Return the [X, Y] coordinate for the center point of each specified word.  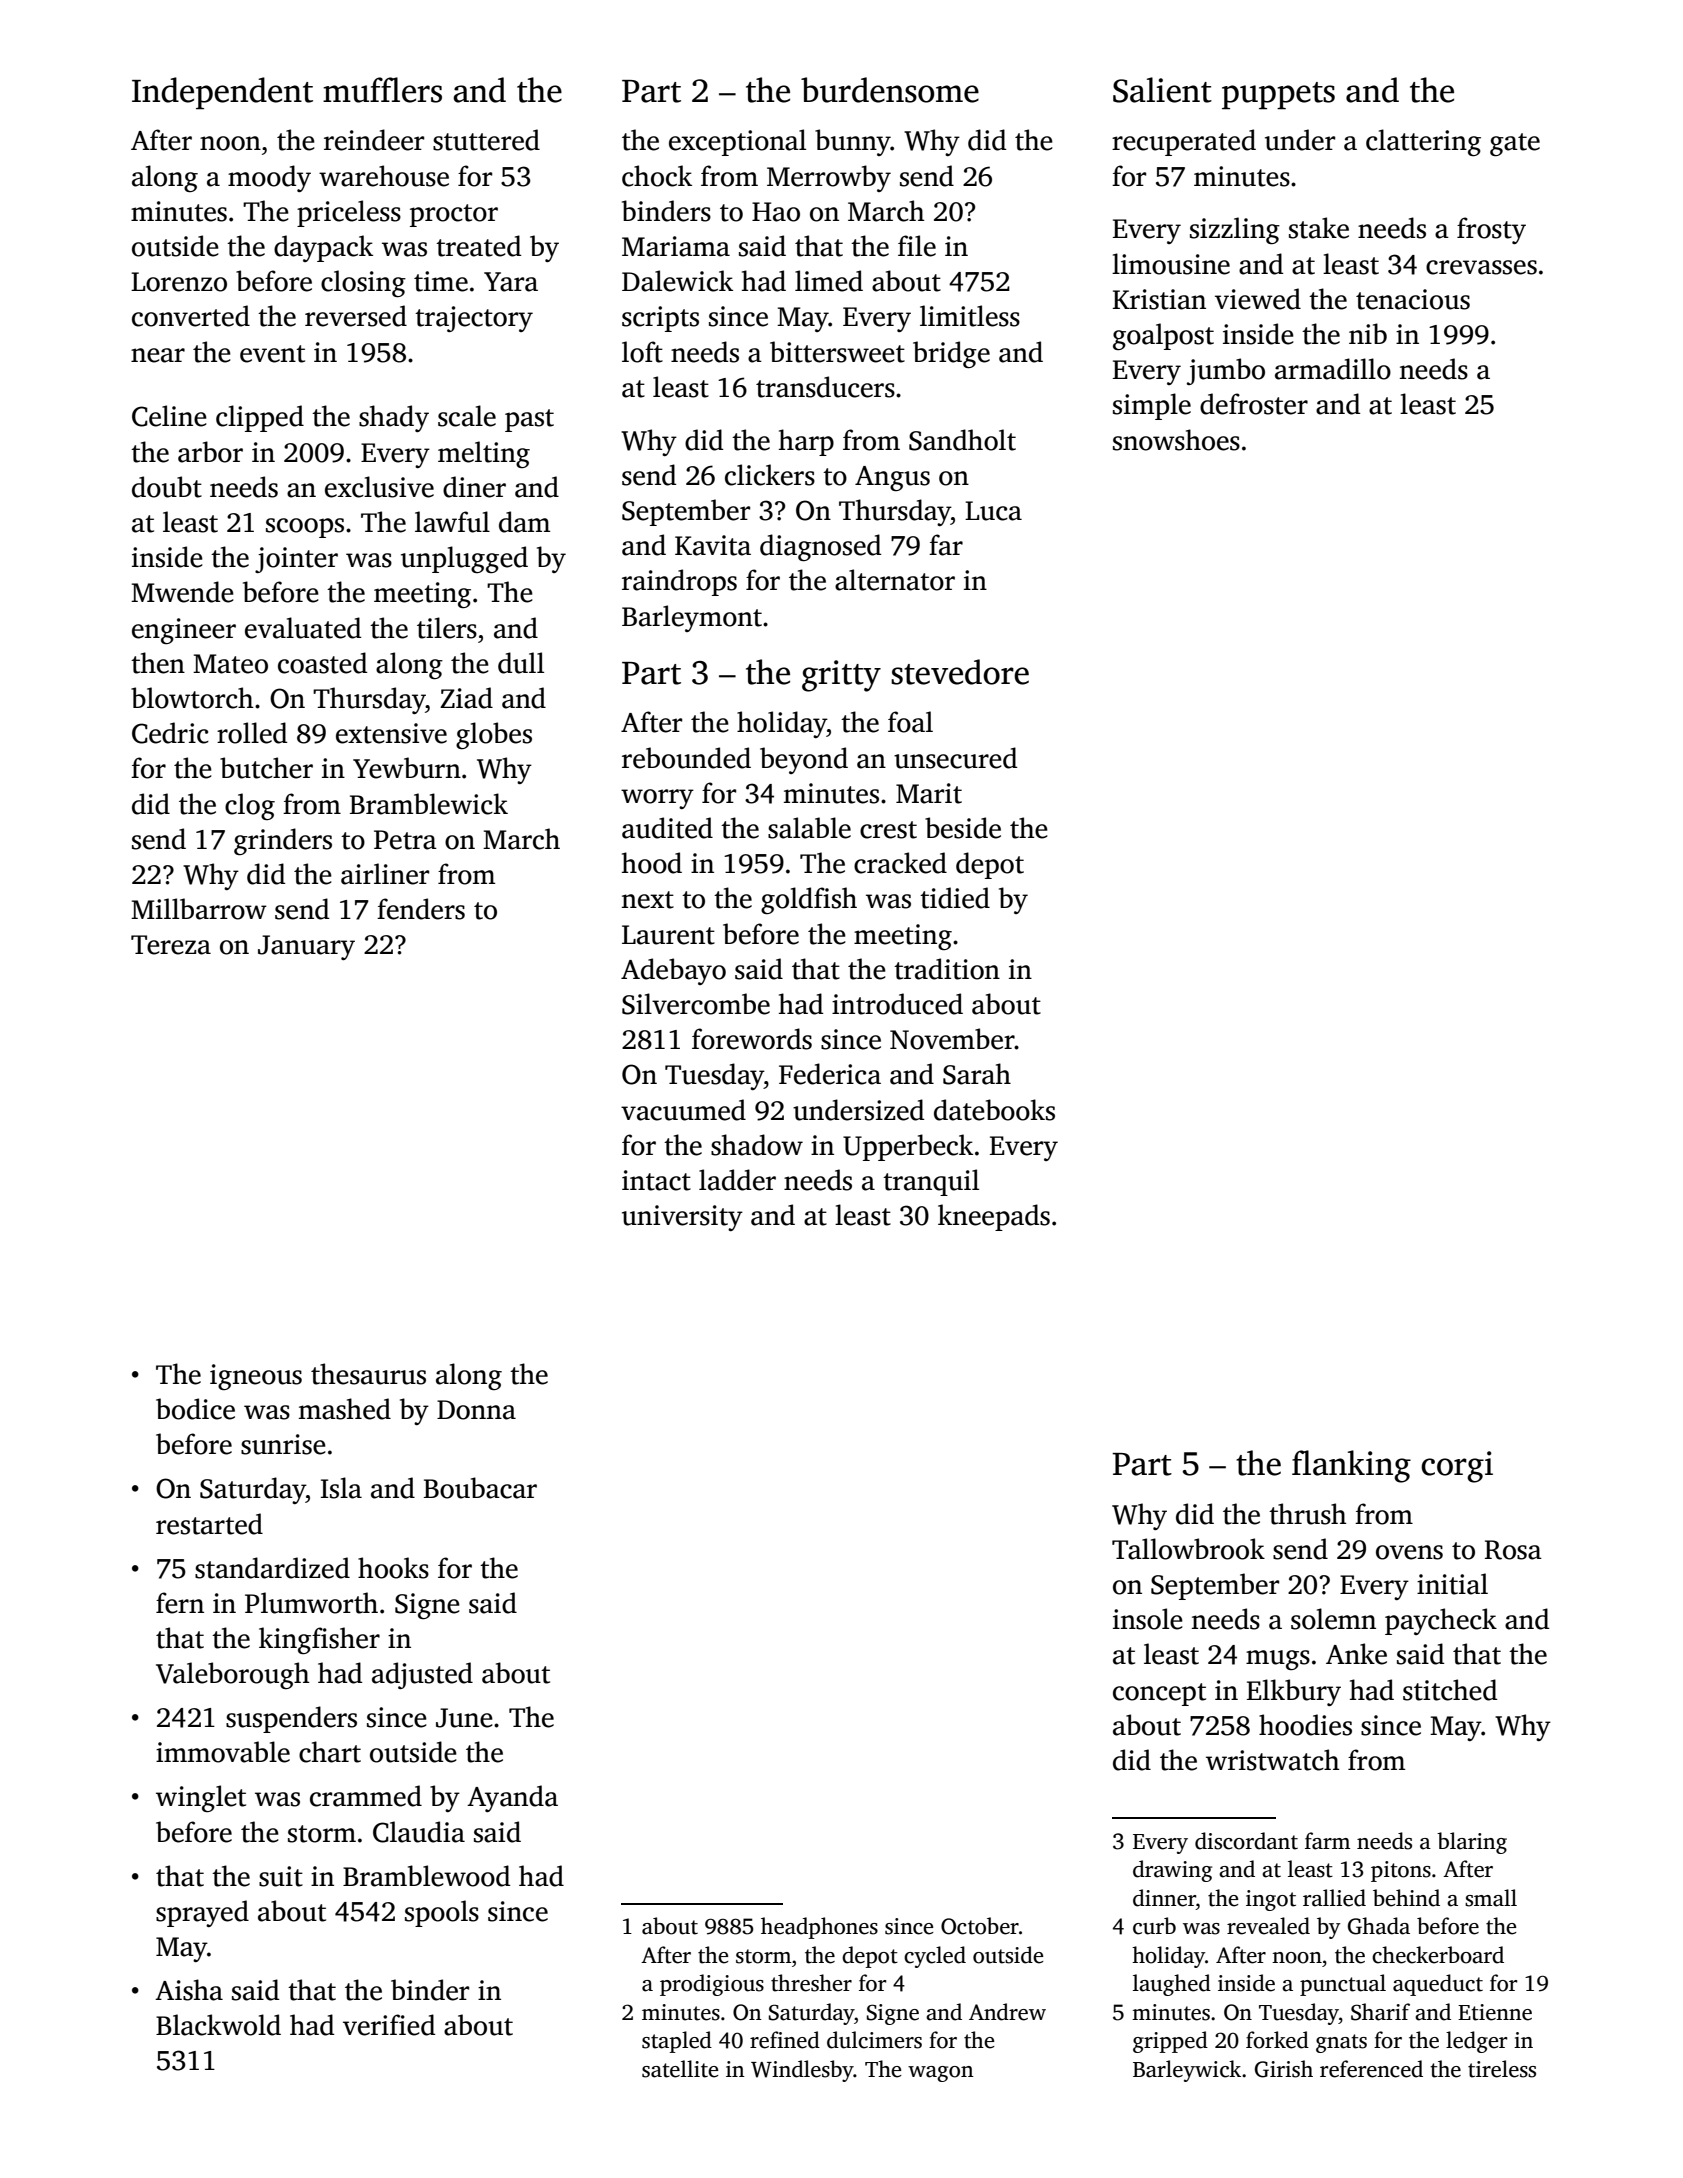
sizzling [1235, 230]
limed [829, 281]
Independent [222, 93]
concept [1159, 1694]
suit [281, 1876]
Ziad [466, 698]
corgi [1457, 1467]
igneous [256, 1377]
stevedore [960, 672]
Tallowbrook [1188, 1549]
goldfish [809, 900]
